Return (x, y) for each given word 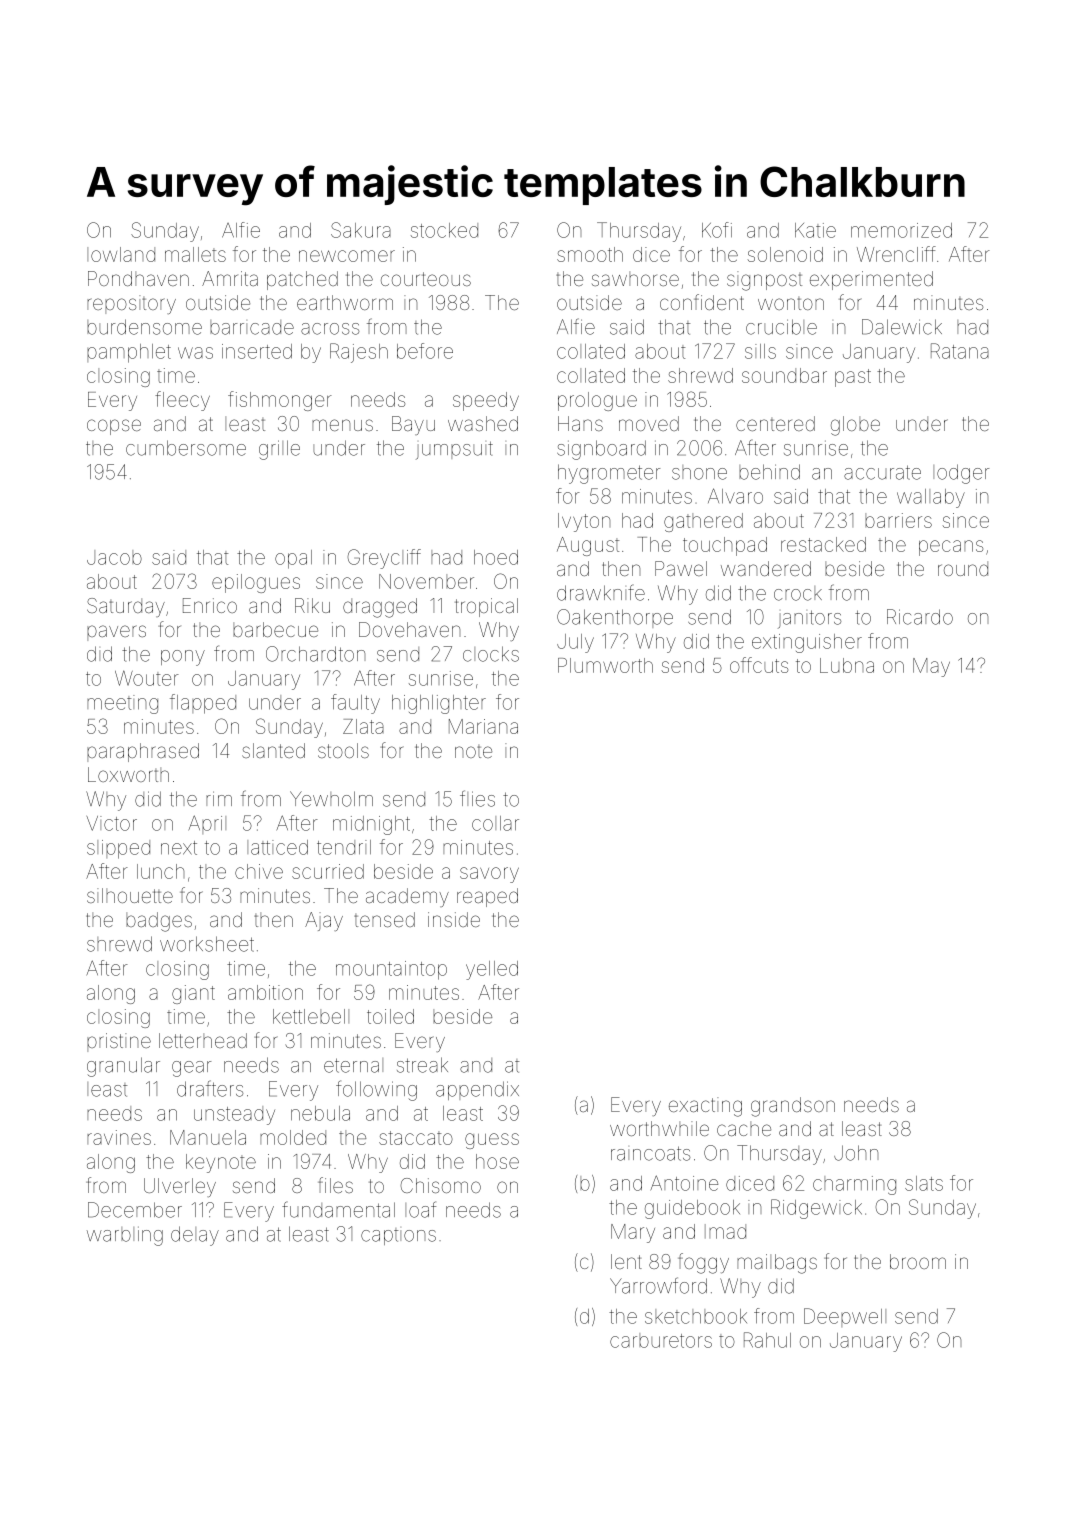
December (135, 1210)
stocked (444, 230)
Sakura (361, 230)
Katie (815, 230)
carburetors (661, 1340)
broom (918, 1261)
